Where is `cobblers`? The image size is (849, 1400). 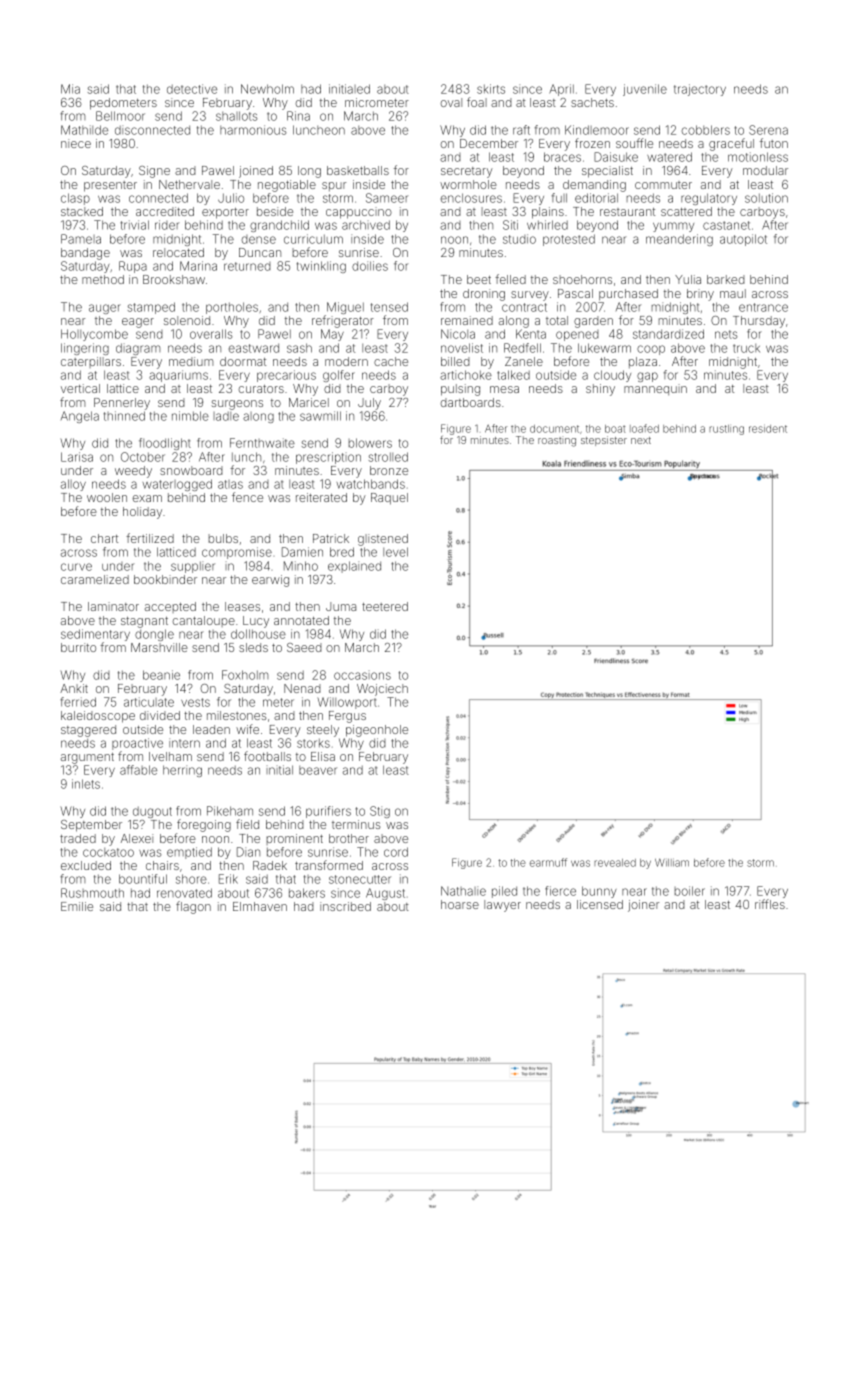
cobblers is located at coordinates (706, 130).
